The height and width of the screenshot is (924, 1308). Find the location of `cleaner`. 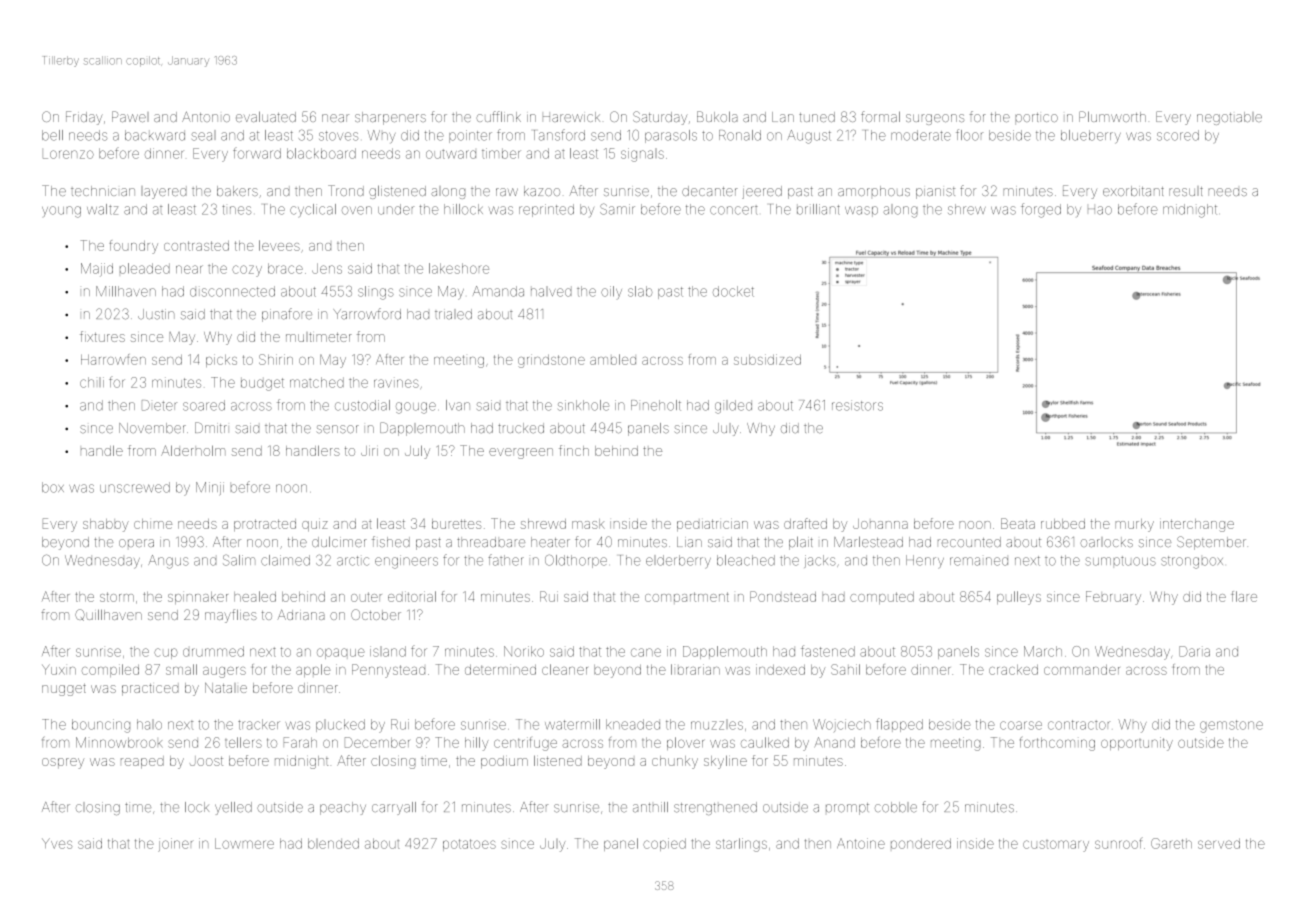

cleaner is located at coordinates (565, 669).
